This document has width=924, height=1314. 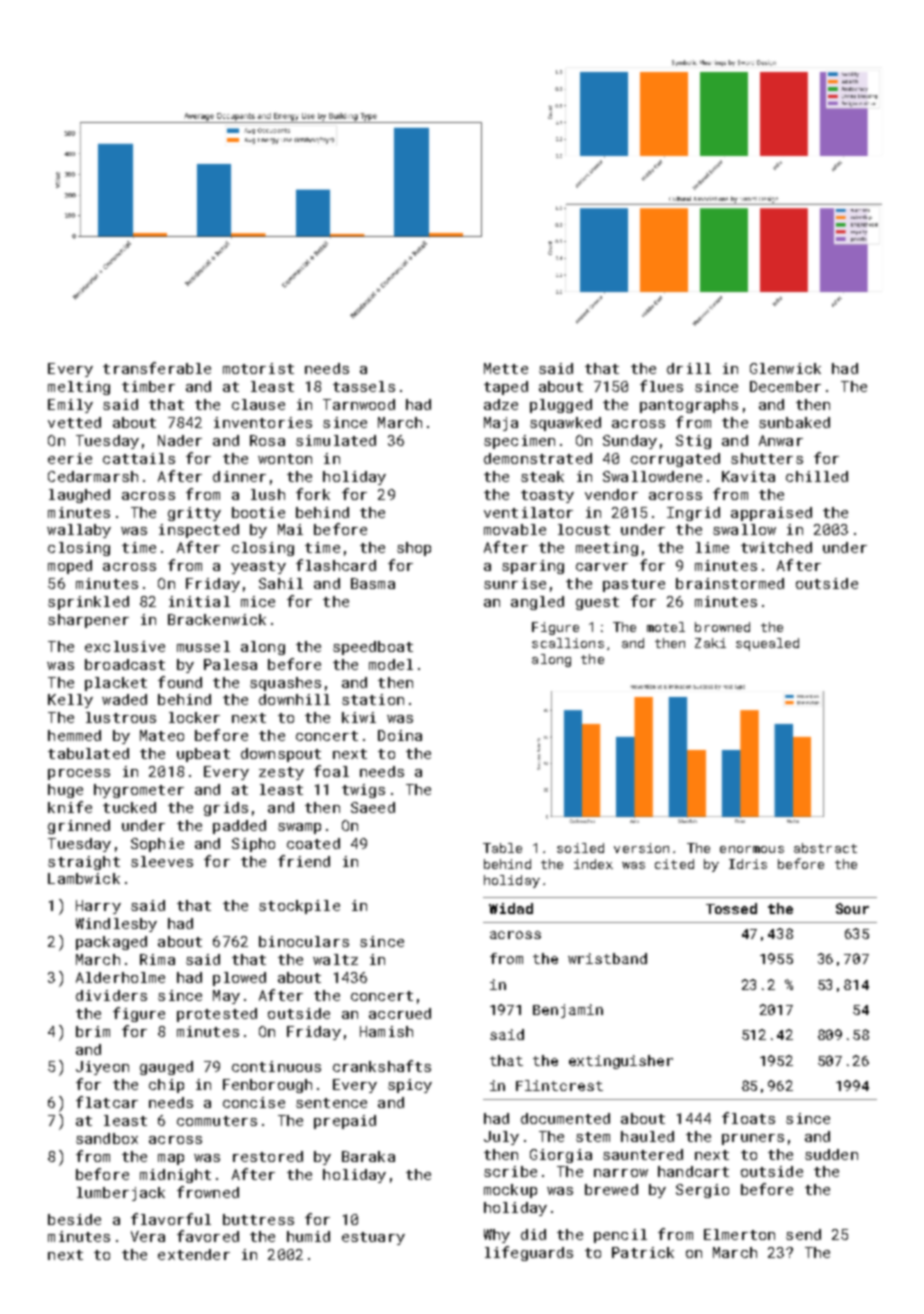 What do you see at coordinates (710, 643) in the document?
I see `Zaki` at bounding box center [710, 643].
